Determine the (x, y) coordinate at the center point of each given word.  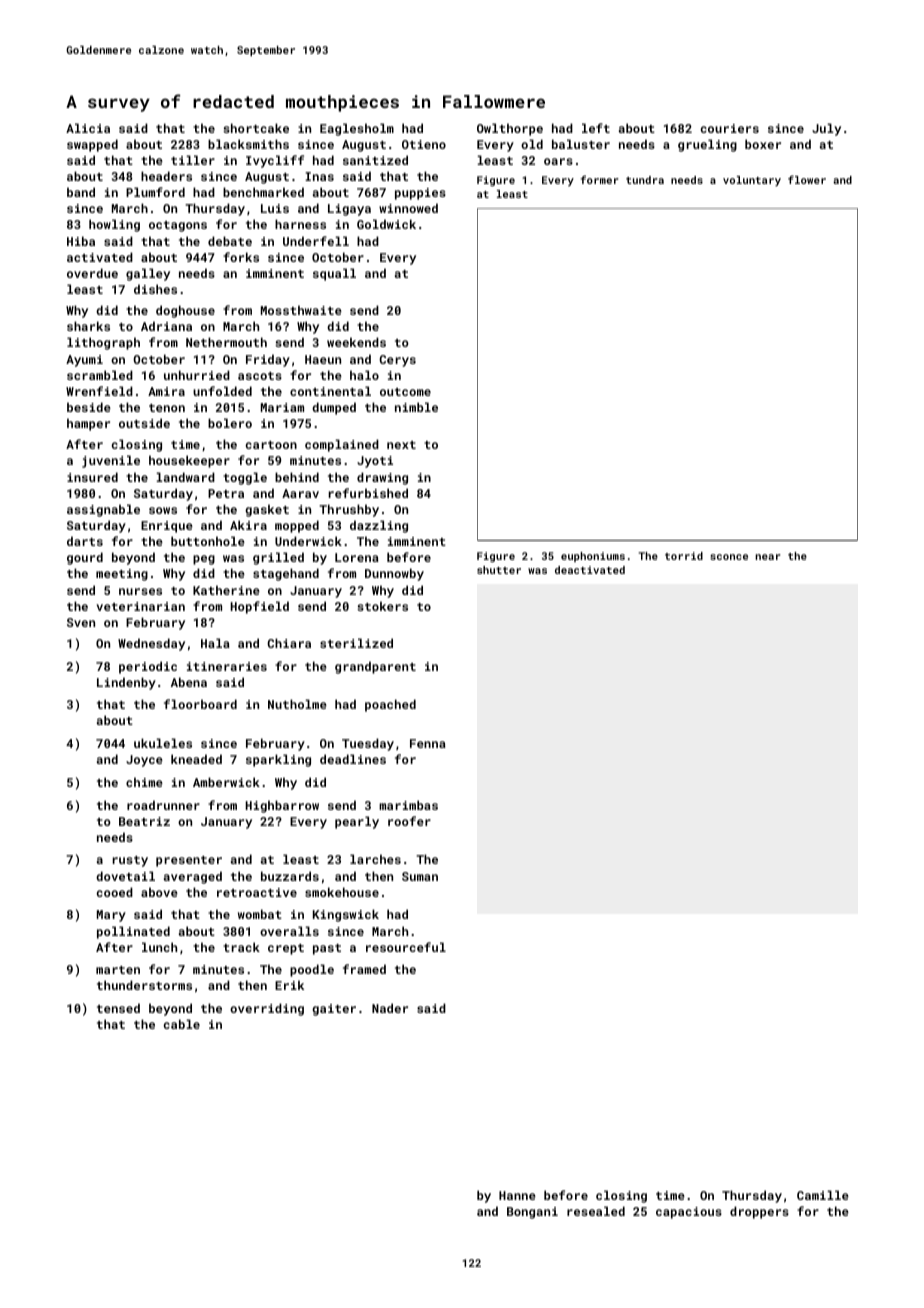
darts (85, 541)
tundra (645, 180)
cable (181, 1024)
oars (558, 161)
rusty (130, 861)
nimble (416, 407)
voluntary (752, 181)
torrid (684, 556)
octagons (178, 226)
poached (390, 705)
